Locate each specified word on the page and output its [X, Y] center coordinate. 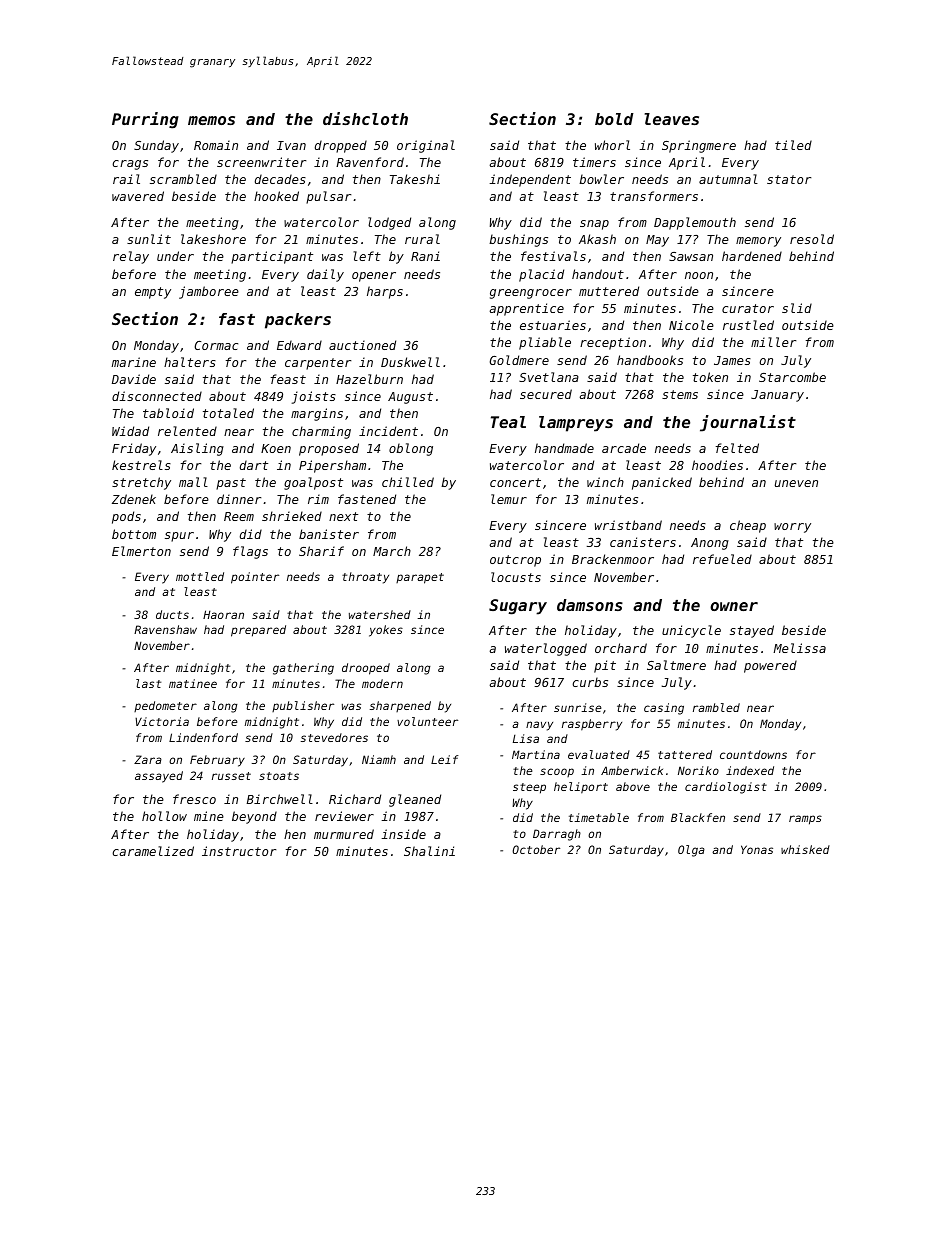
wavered [138, 196]
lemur [509, 499]
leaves [672, 119]
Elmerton [141, 551]
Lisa [526, 738]
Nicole [691, 325]
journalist [748, 423]
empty [153, 293]
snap [594, 225]
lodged [389, 223]
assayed [159, 777]
